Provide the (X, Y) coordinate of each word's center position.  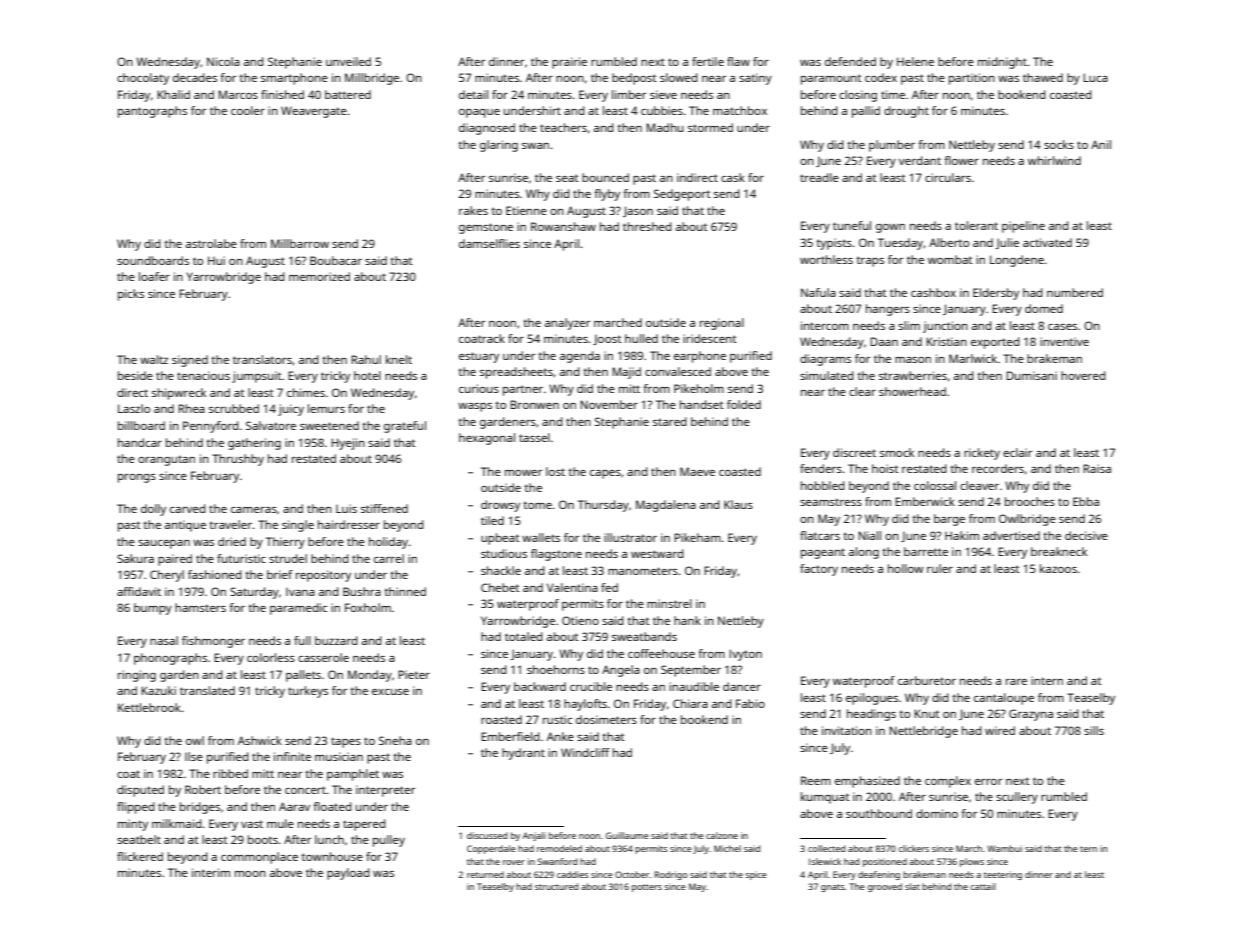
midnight (1002, 63)
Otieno (580, 620)
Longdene (1017, 261)
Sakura (135, 558)
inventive (1064, 341)
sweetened (329, 425)
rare (1016, 682)
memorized (319, 276)
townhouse (332, 856)
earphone (700, 357)
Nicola (223, 61)
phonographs (170, 659)
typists (834, 244)
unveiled (348, 61)
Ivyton (745, 655)
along (864, 553)
